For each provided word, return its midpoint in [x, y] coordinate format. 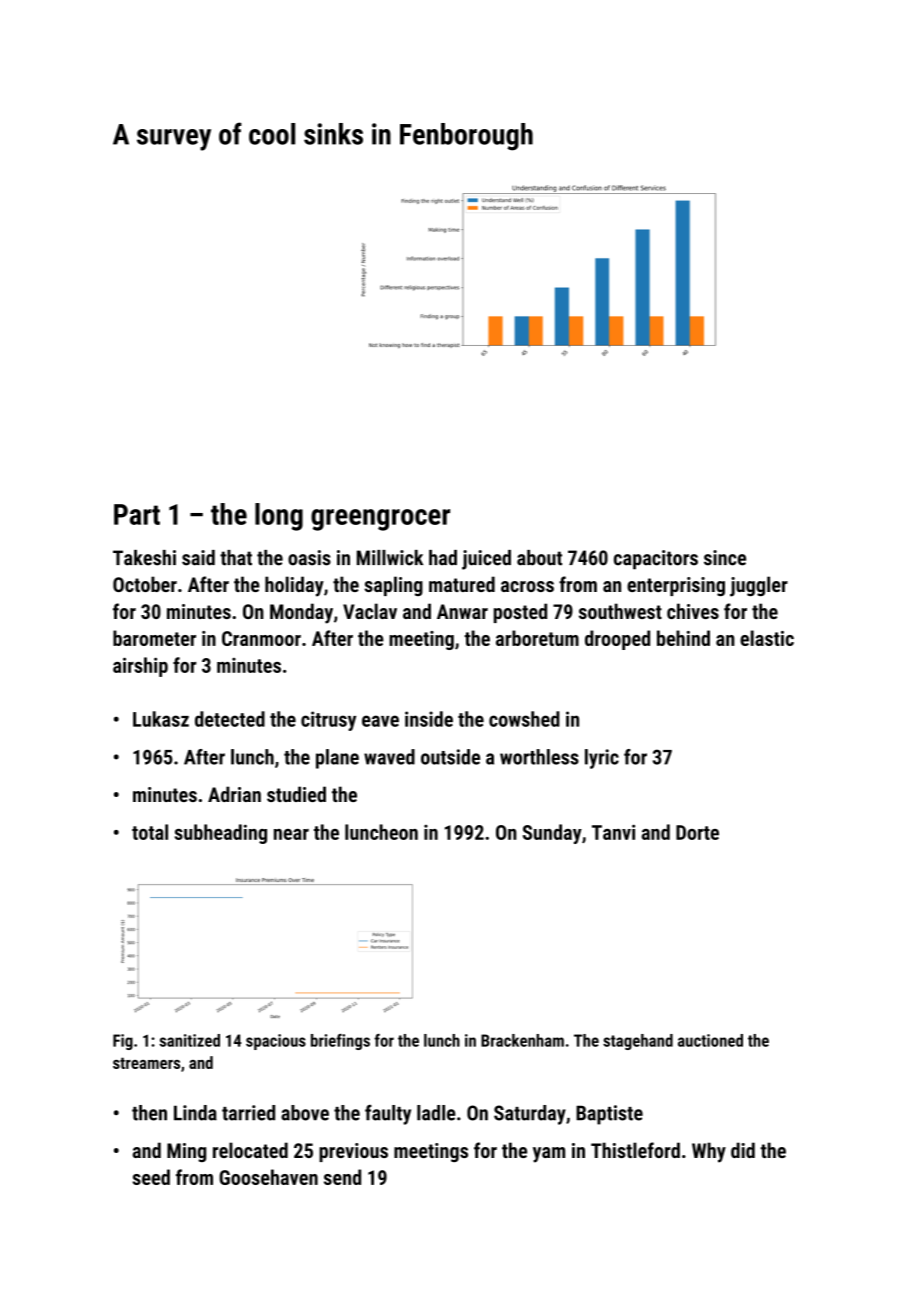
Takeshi [144, 558]
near [291, 834]
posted [520, 613]
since [725, 558]
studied [296, 794]
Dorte [697, 832]
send [342, 1177]
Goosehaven [268, 1177]
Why [709, 1152]
